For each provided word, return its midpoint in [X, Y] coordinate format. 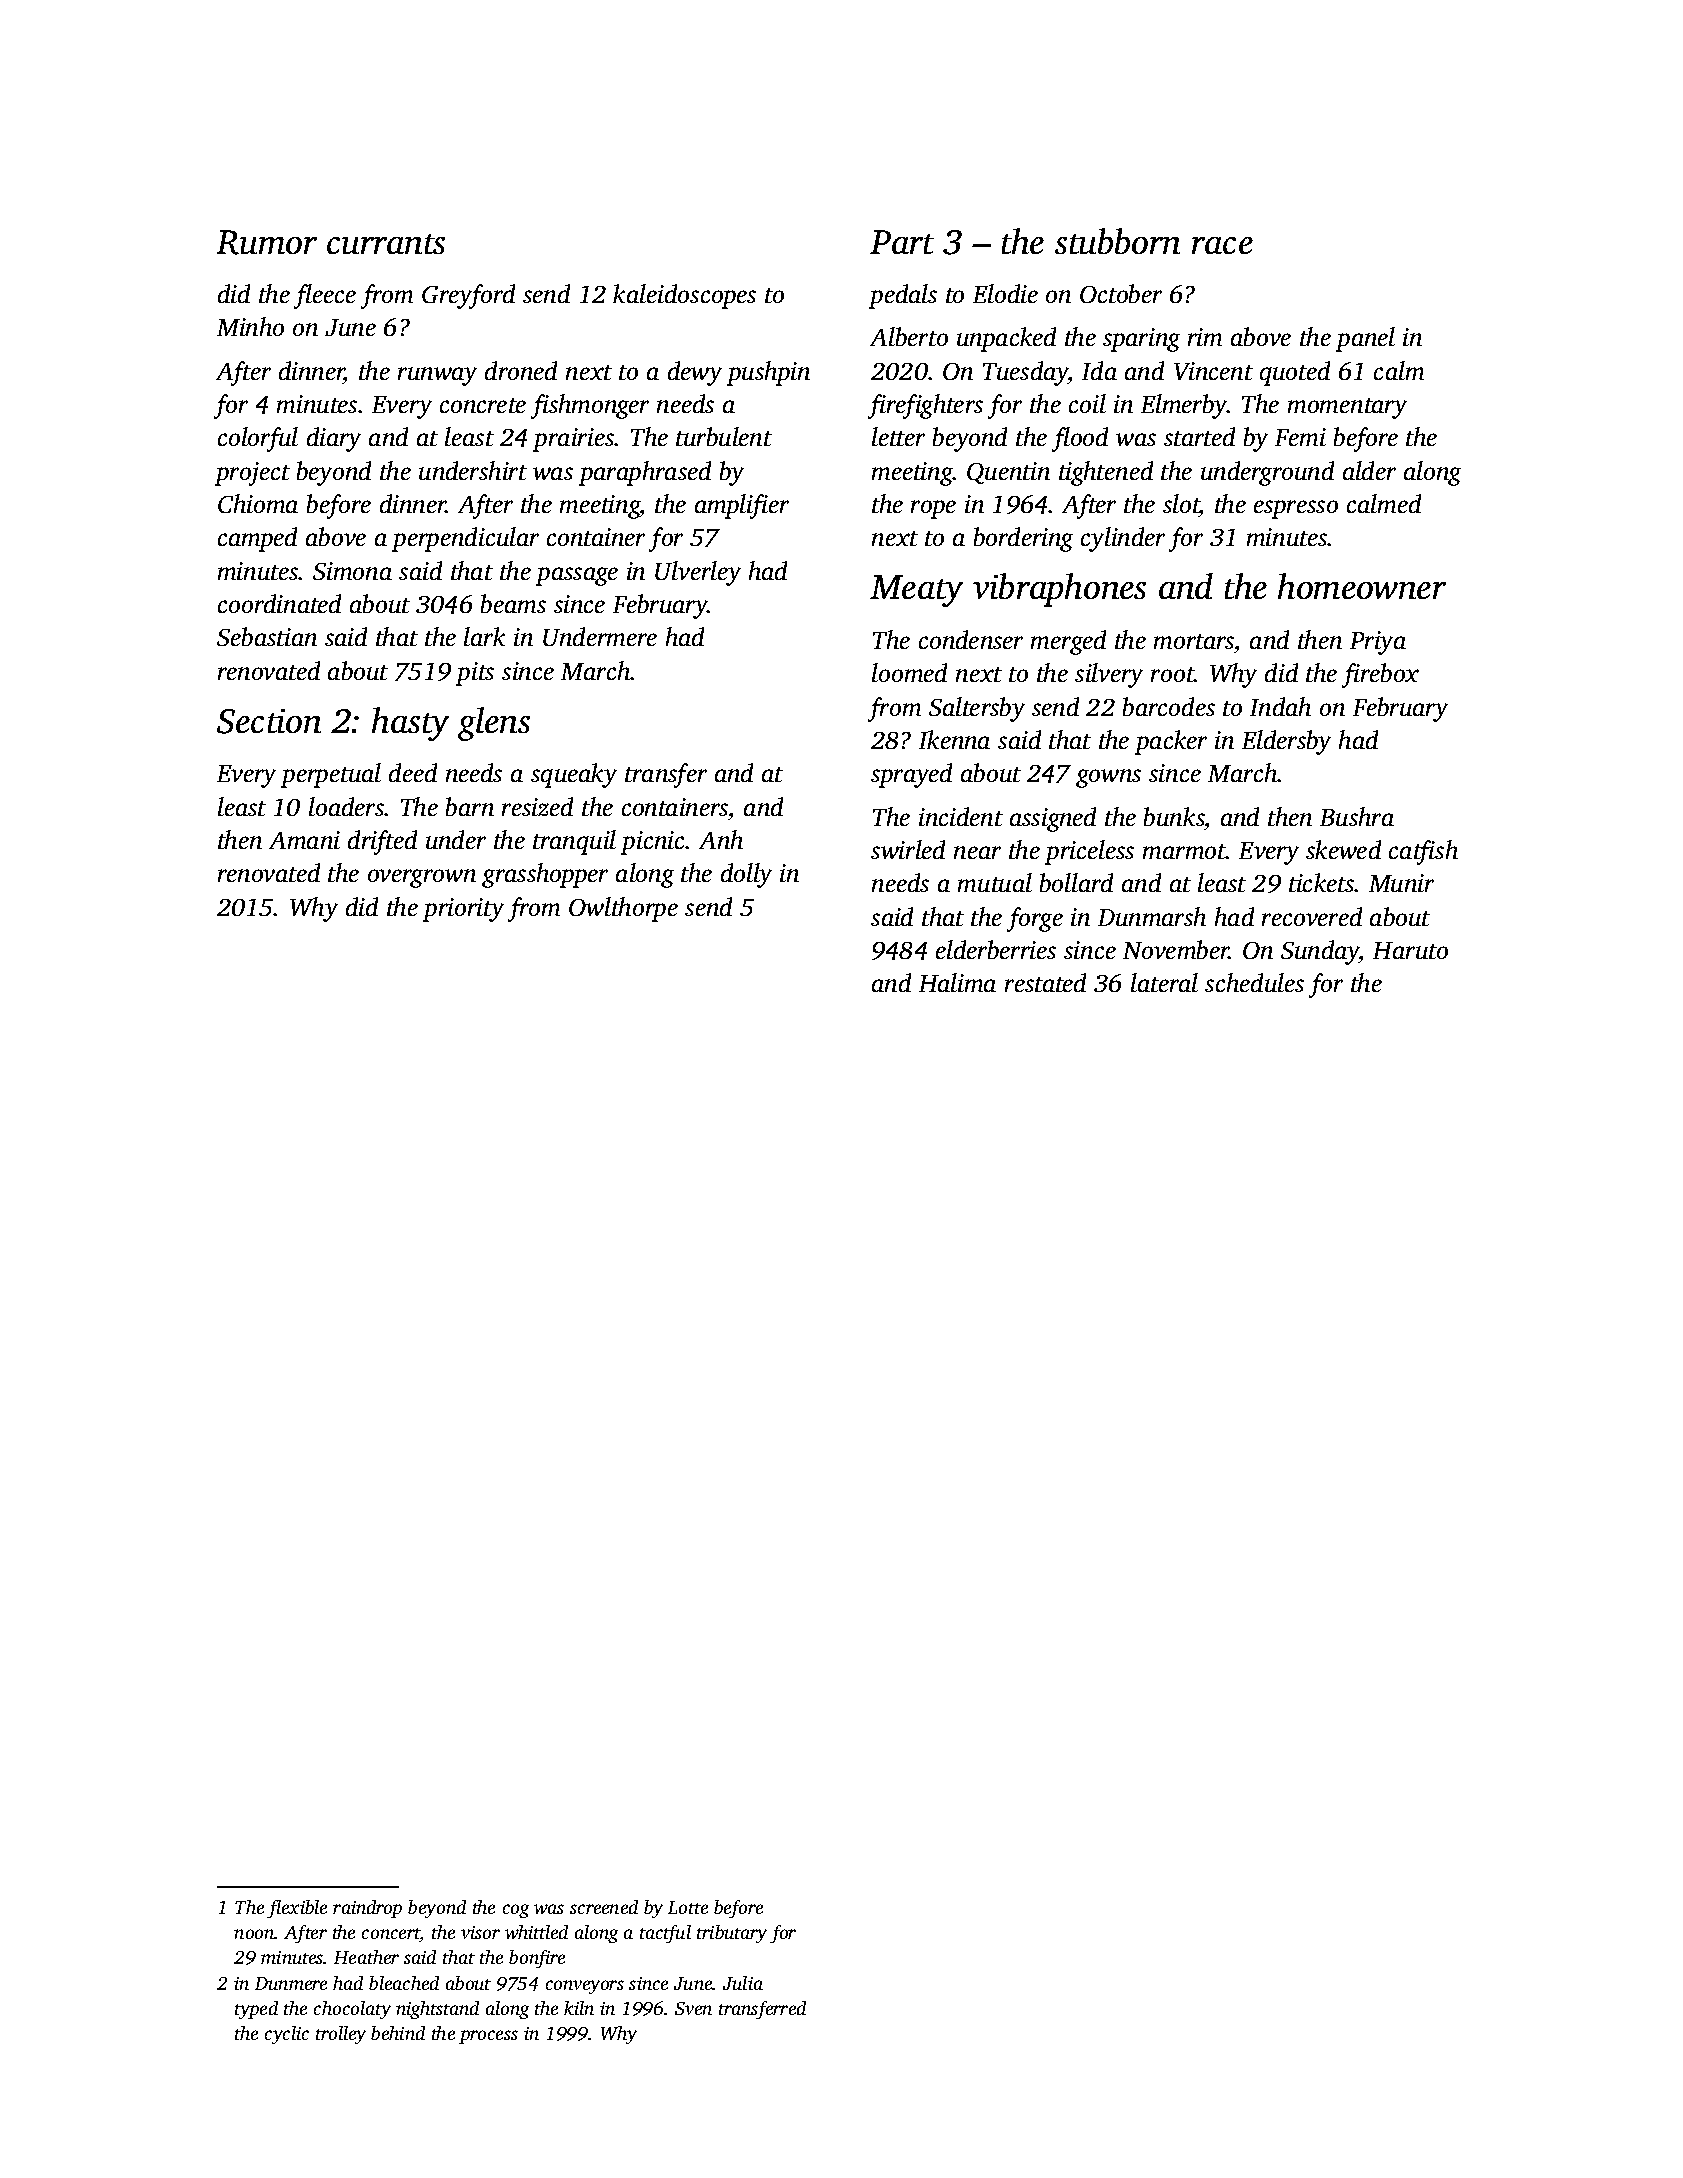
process [488, 2037]
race [1222, 245]
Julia [743, 1983]
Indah [1280, 706]
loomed [909, 672]
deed [413, 772]
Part [902, 242]
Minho [250, 326]
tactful [665, 1934]
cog [516, 1911]
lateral [1164, 982]
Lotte [688, 1907]
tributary [732, 1934]
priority [463, 910]
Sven [693, 2008]
